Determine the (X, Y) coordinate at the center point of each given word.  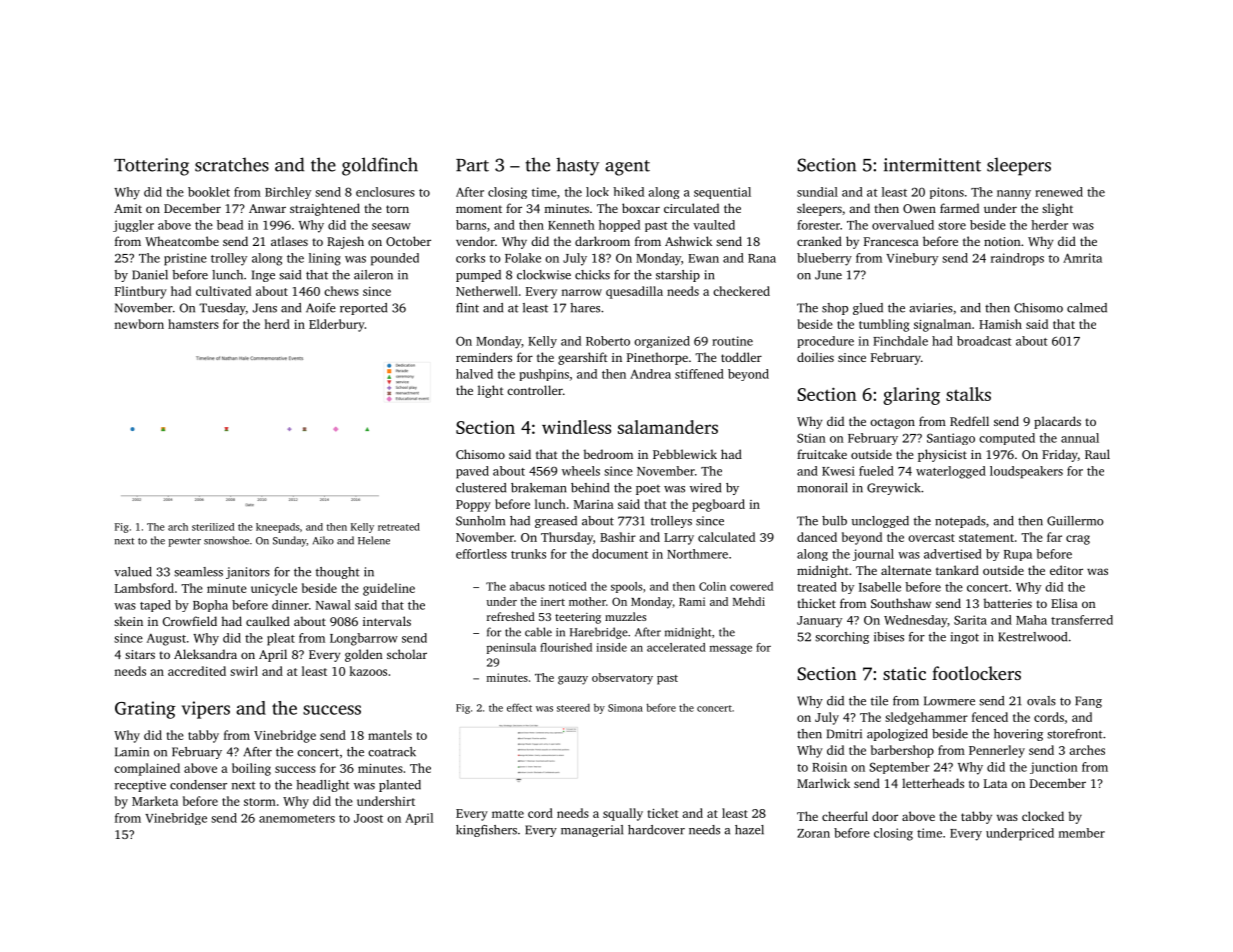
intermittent (932, 165)
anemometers (297, 819)
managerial (592, 831)
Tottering (151, 167)
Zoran (813, 833)
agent (627, 168)
